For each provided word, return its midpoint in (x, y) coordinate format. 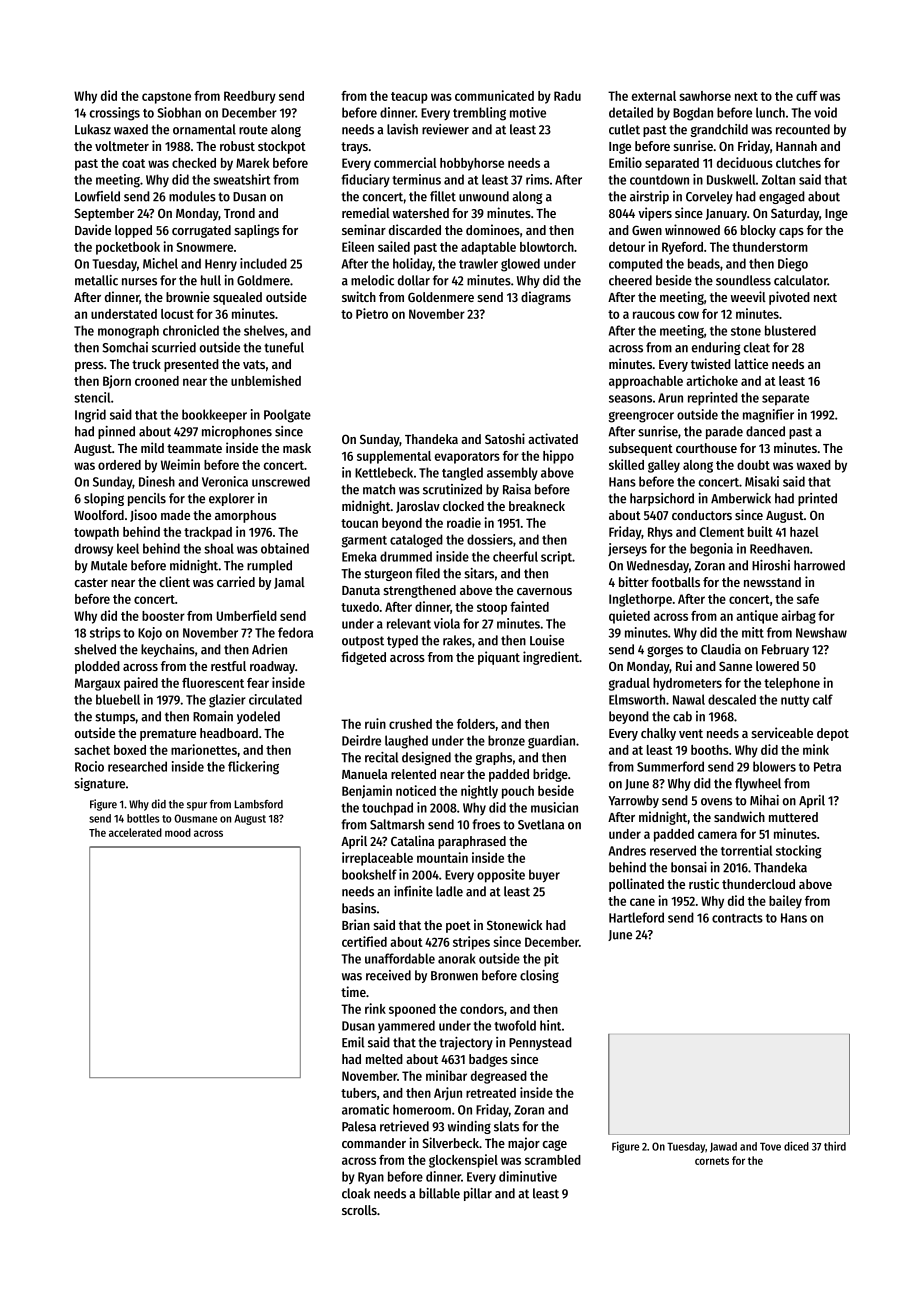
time (353, 991)
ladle (449, 891)
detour (627, 247)
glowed (520, 265)
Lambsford (259, 804)
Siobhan (179, 112)
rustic (704, 883)
